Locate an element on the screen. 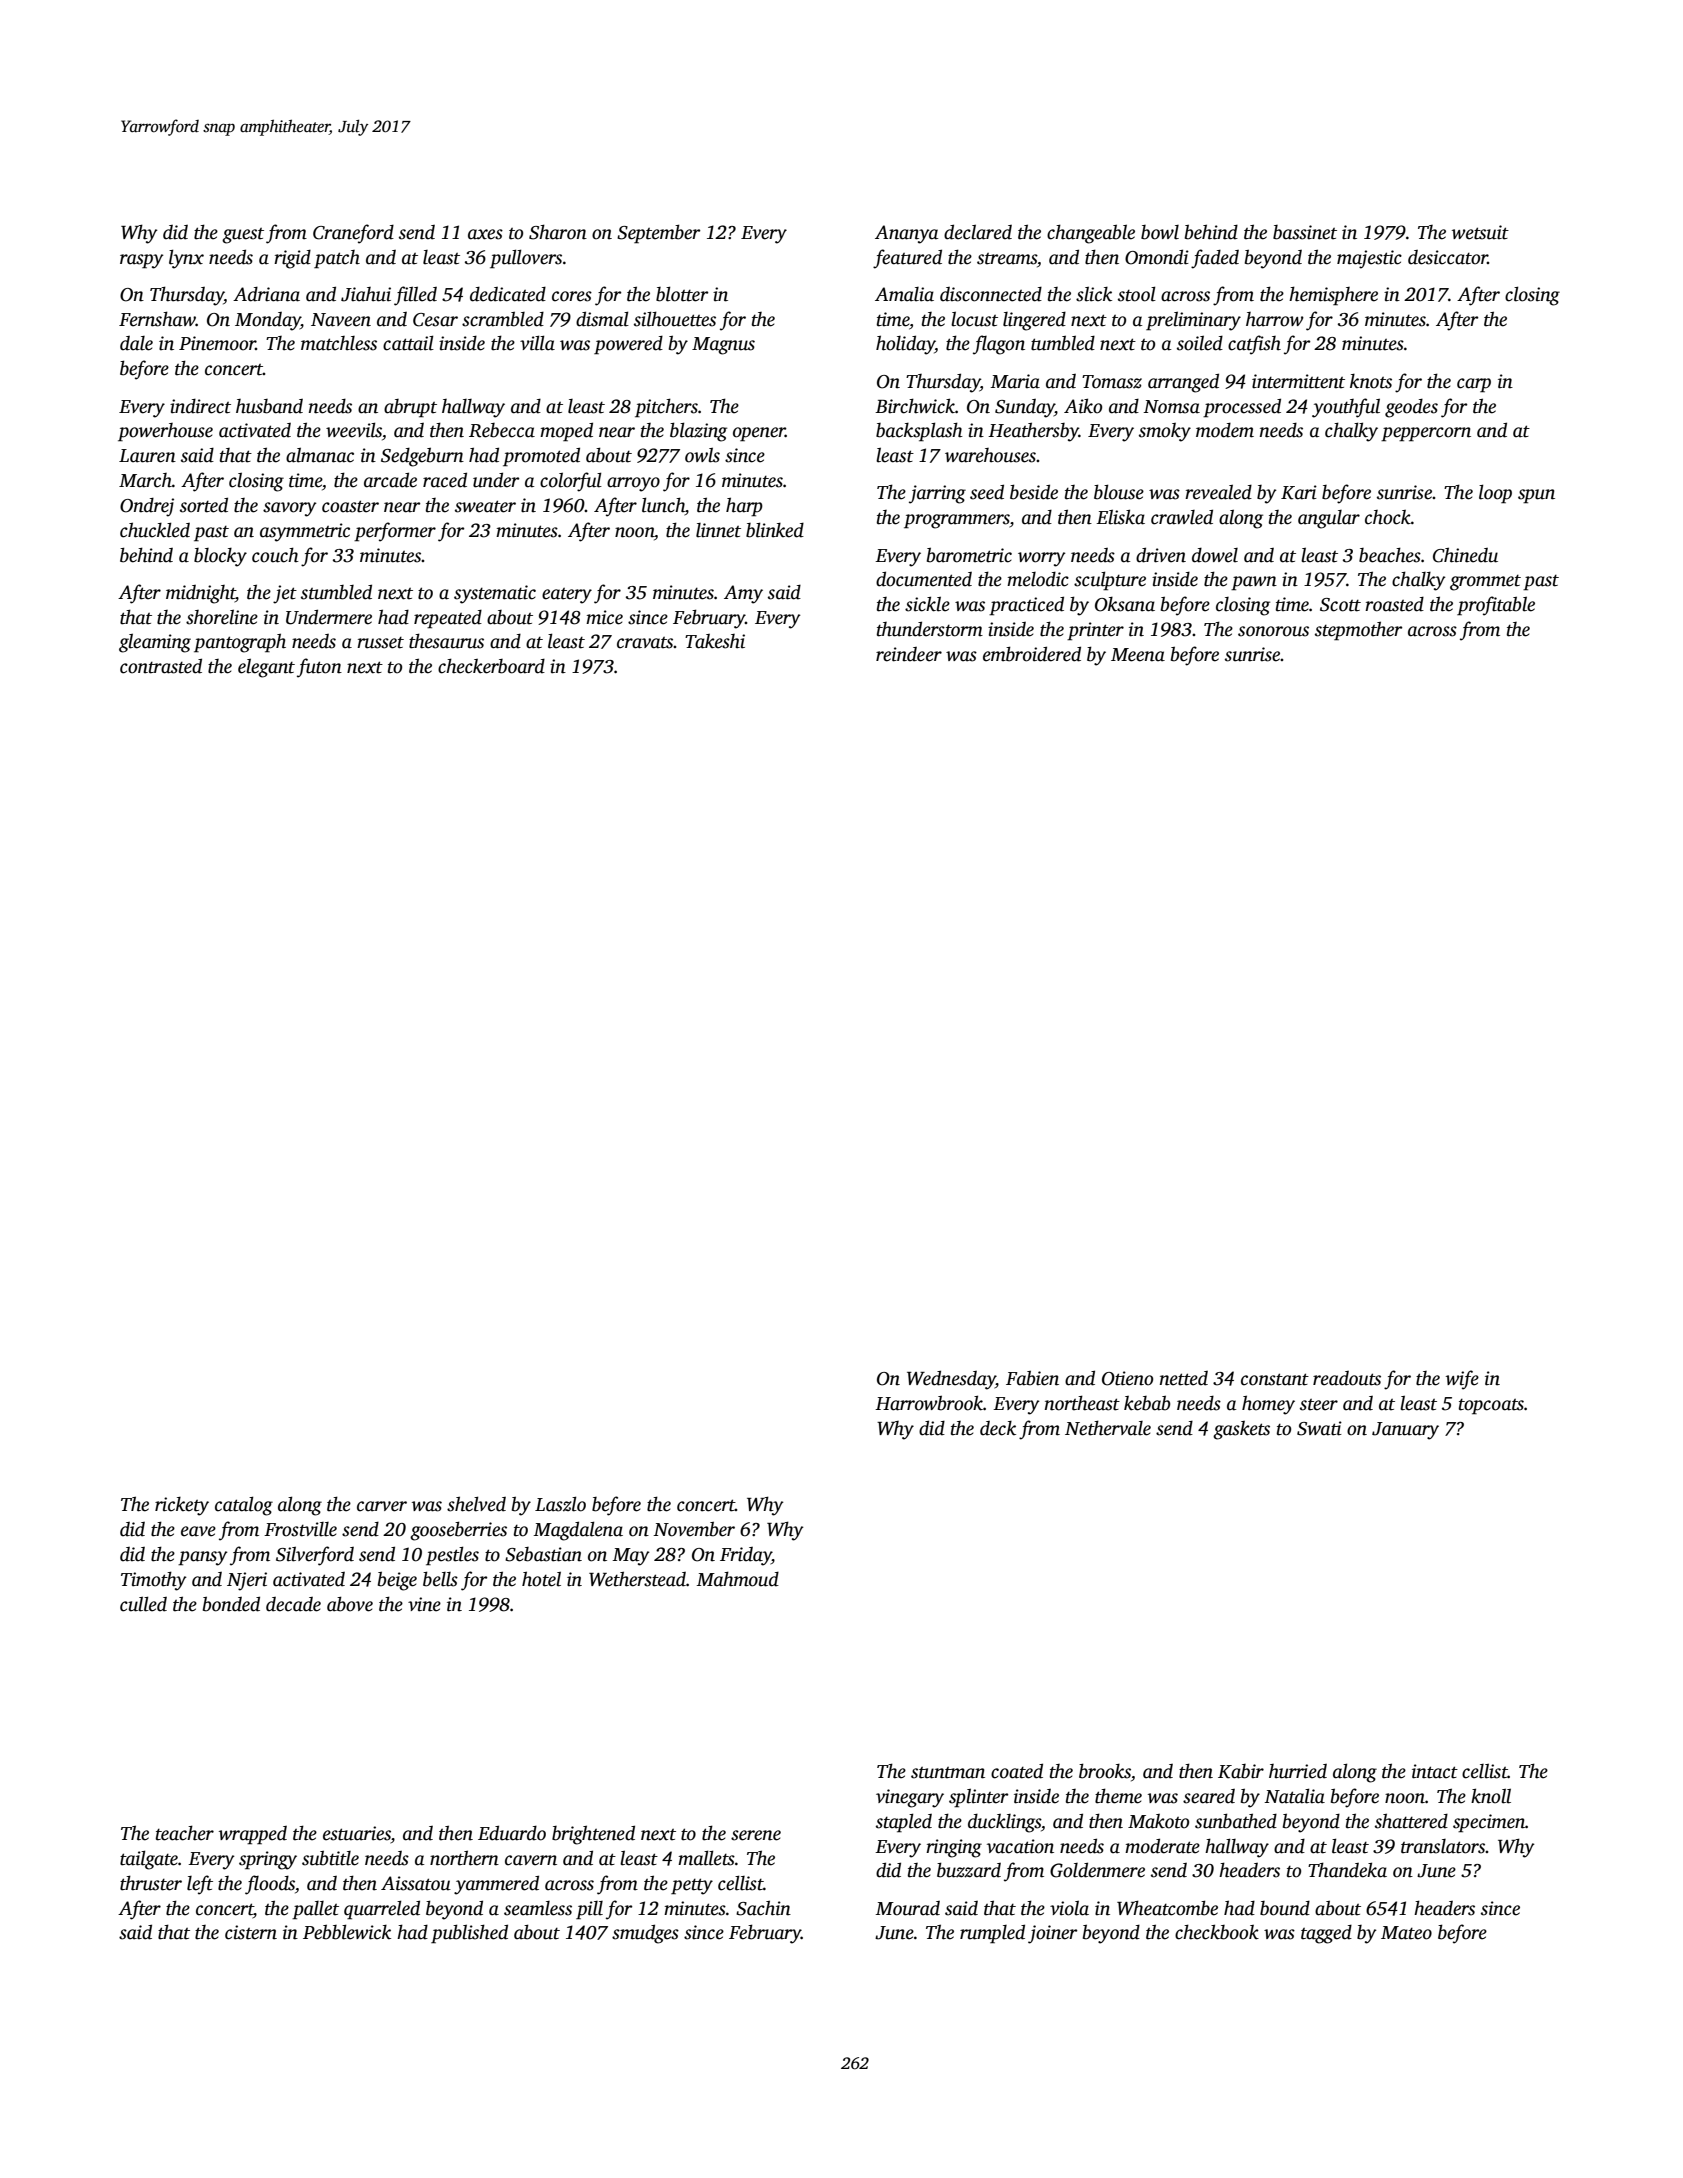 The height and width of the screenshot is (2178, 1683). September is located at coordinates (659, 234).
